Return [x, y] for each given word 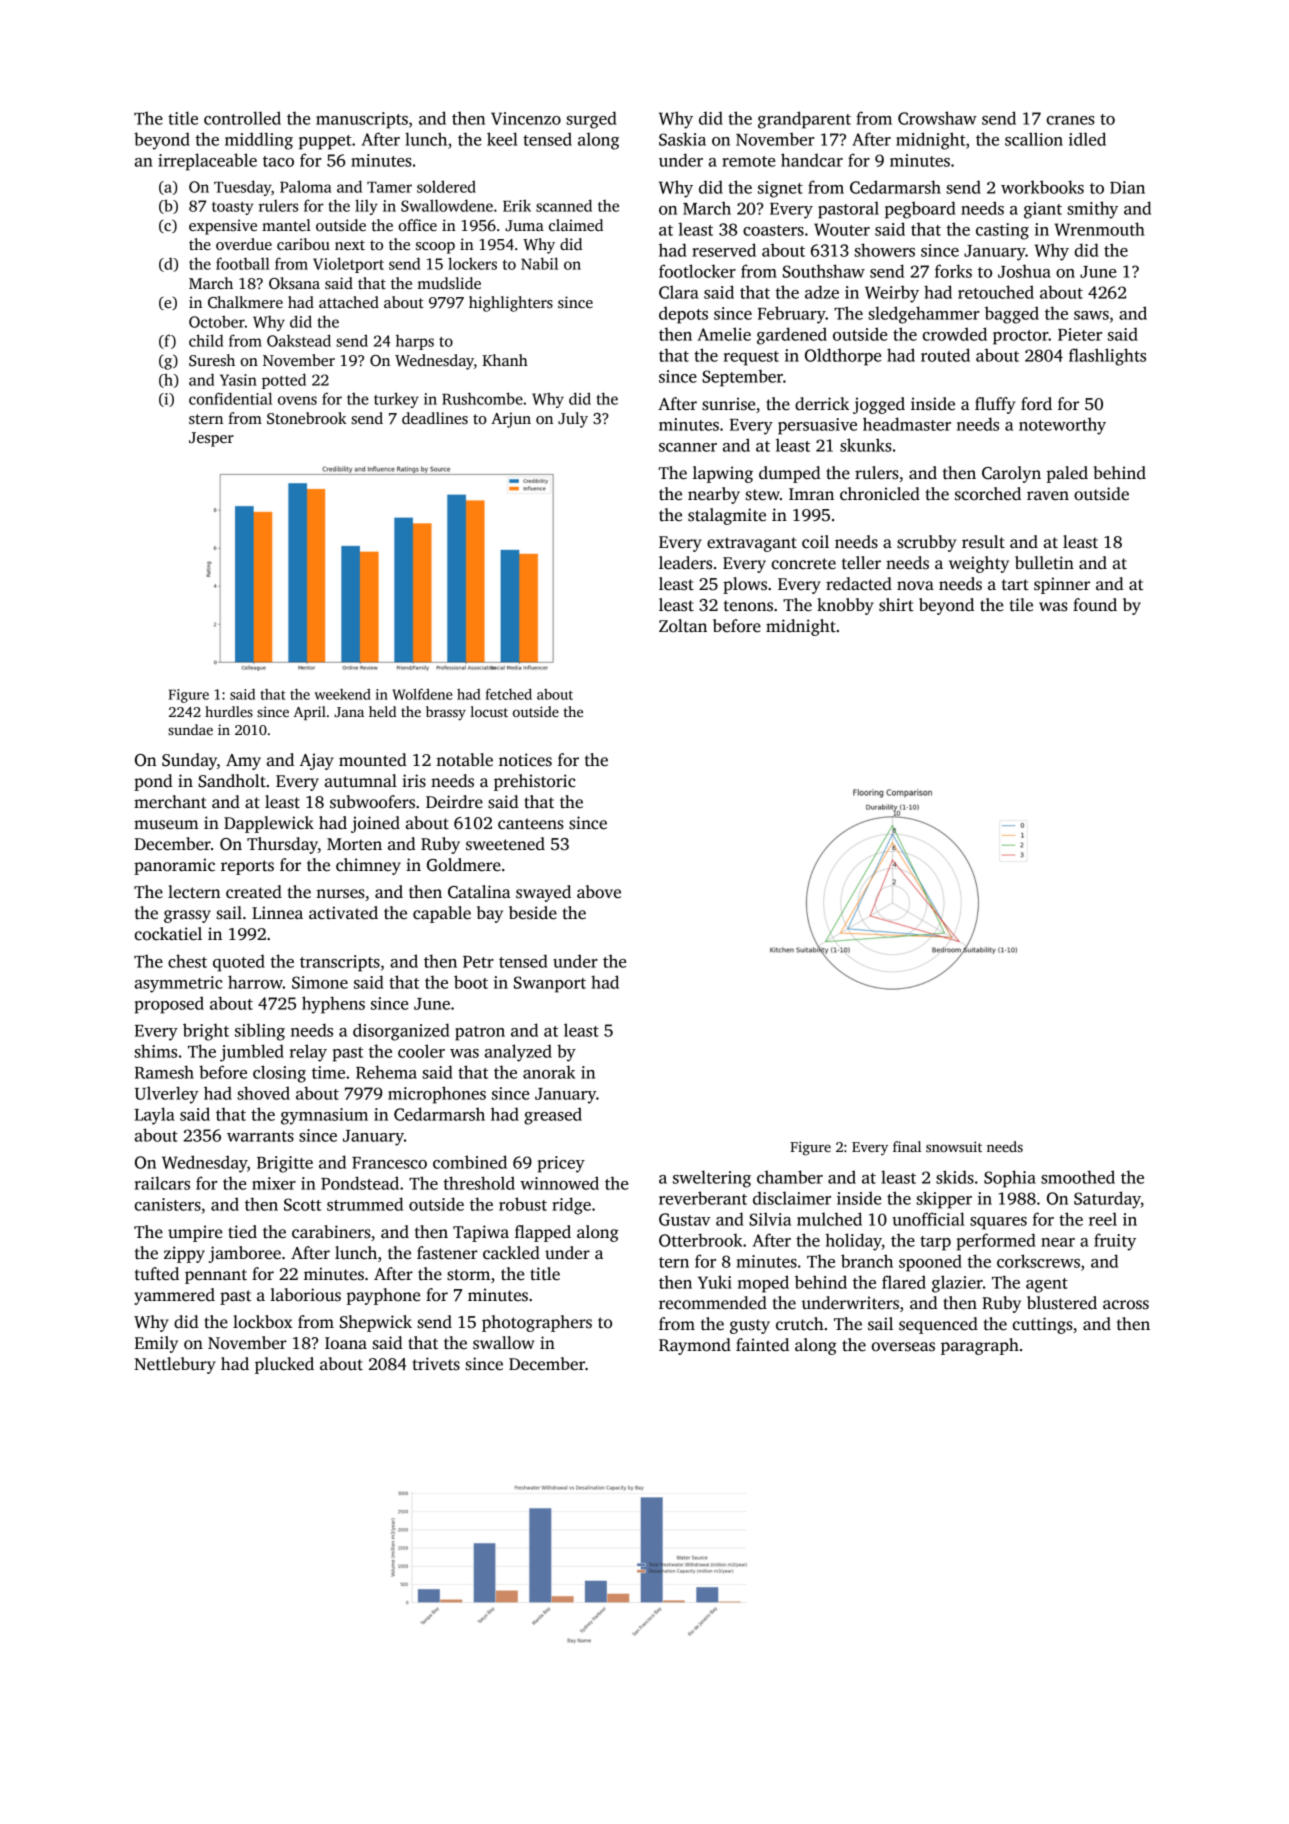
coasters [773, 230]
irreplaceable [207, 162]
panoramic [174, 866]
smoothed [1078, 1177]
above [599, 892]
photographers [537, 1323]
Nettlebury [175, 1365]
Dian [1127, 187]
